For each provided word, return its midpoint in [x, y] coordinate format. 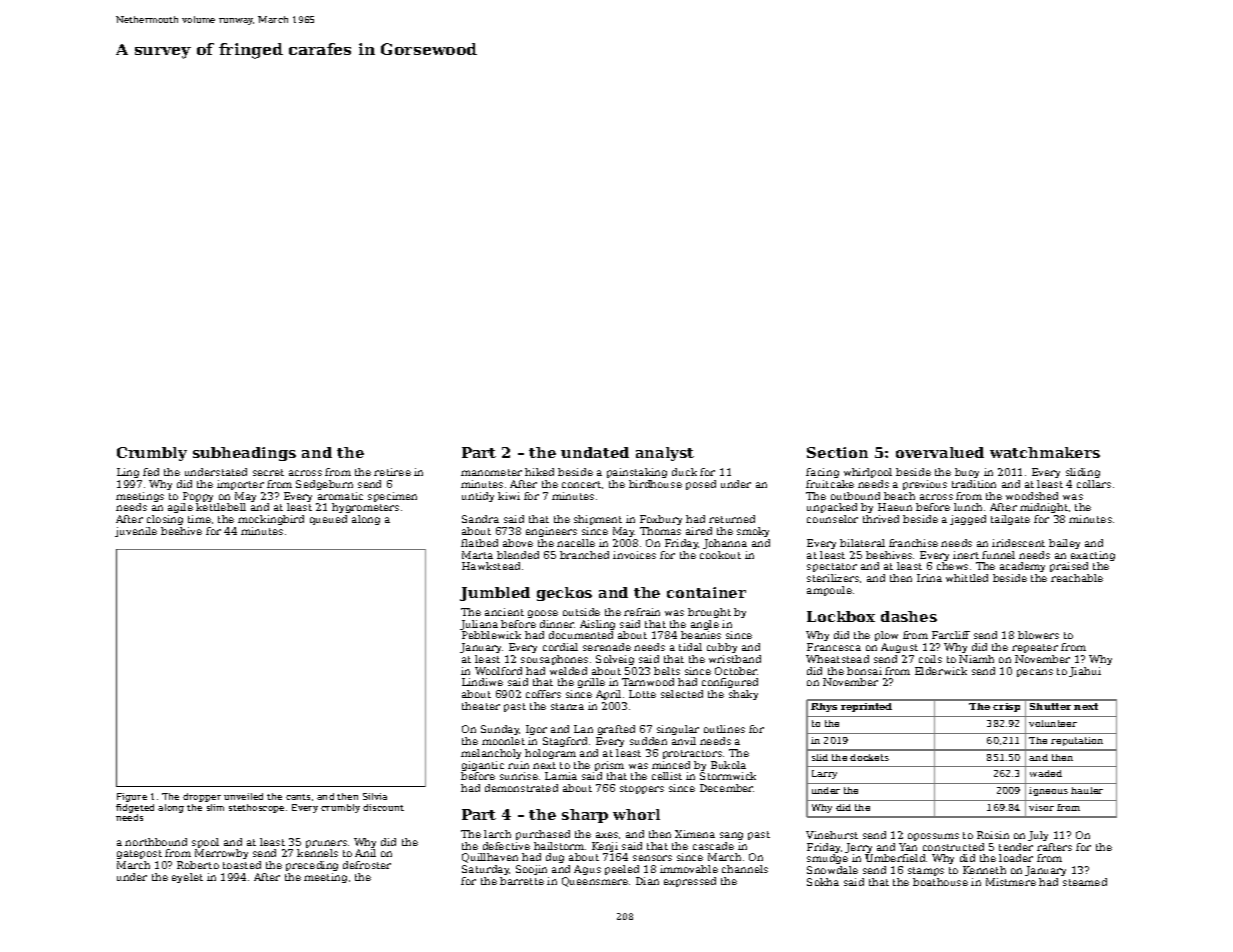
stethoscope [256, 808]
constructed [953, 847]
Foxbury [661, 520]
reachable [1077, 578]
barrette [522, 881]
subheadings [244, 454]
